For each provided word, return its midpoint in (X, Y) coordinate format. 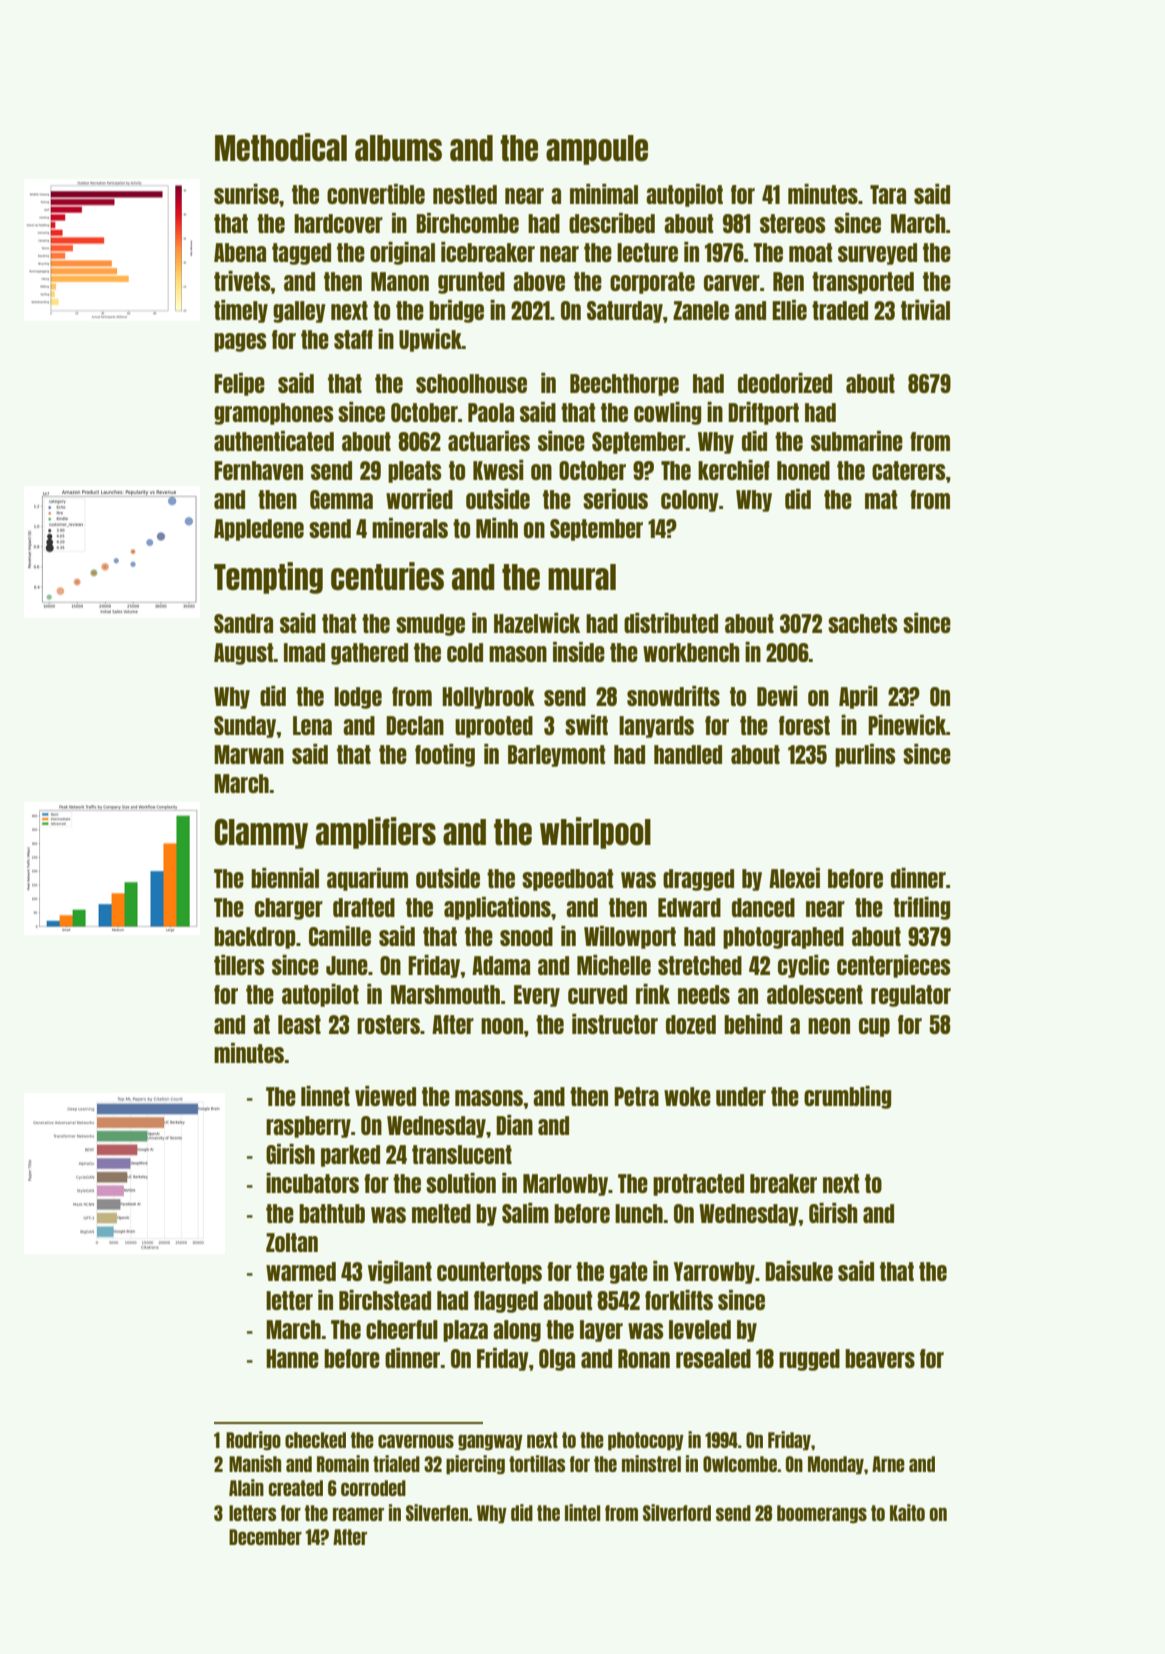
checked (315, 1440)
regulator (911, 996)
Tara (888, 194)
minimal (604, 194)
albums (398, 148)
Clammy (261, 834)
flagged (506, 1302)
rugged (809, 1360)
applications (497, 908)
